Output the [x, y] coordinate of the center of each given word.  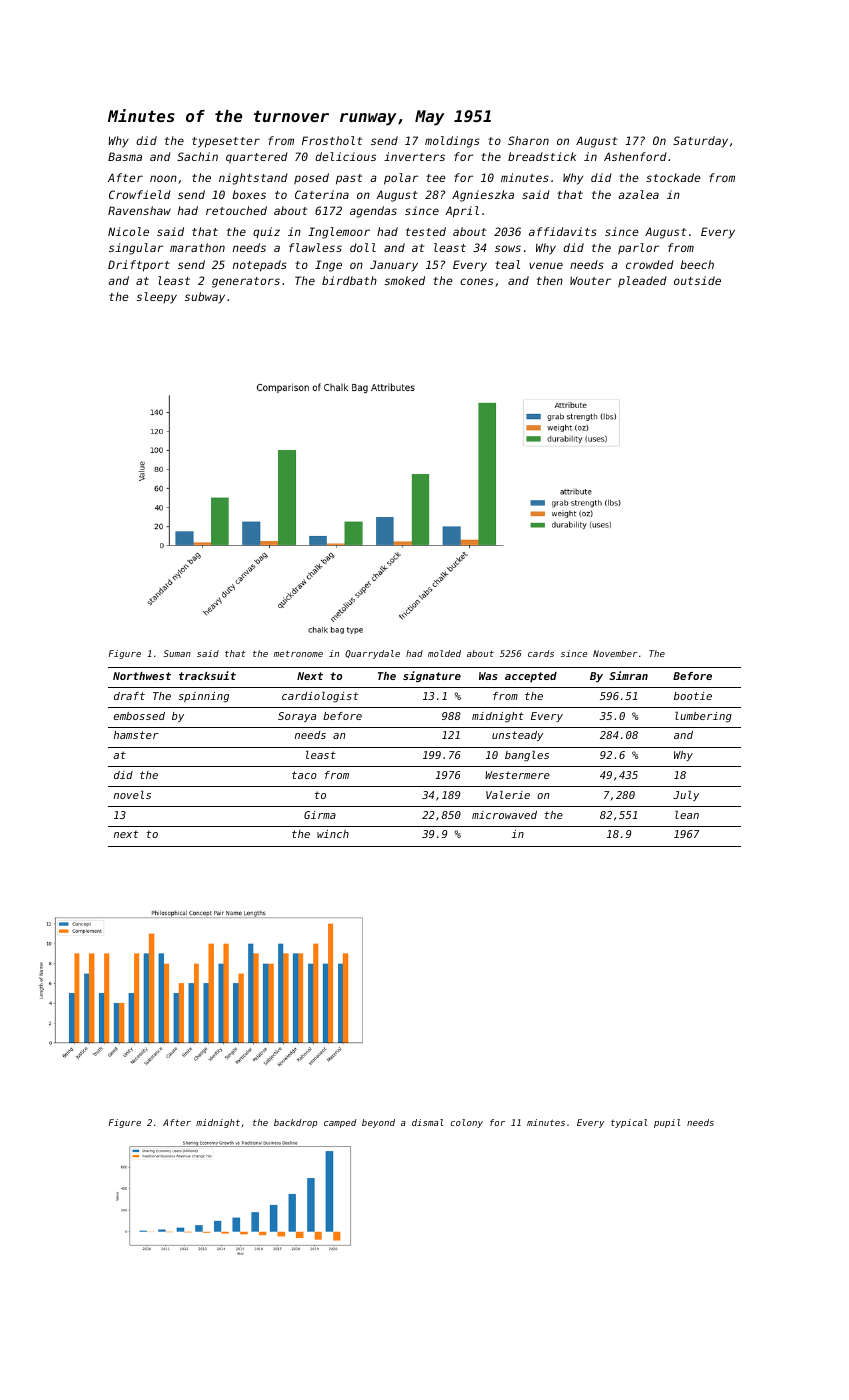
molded [444, 653]
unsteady [517, 736]
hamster [136, 735]
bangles [527, 756]
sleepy [157, 298]
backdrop [295, 1123]
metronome [298, 653]
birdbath [349, 280]
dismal [427, 1122]
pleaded [642, 282]
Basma [125, 156]
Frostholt [332, 140]
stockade [673, 177]
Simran [628, 675]
